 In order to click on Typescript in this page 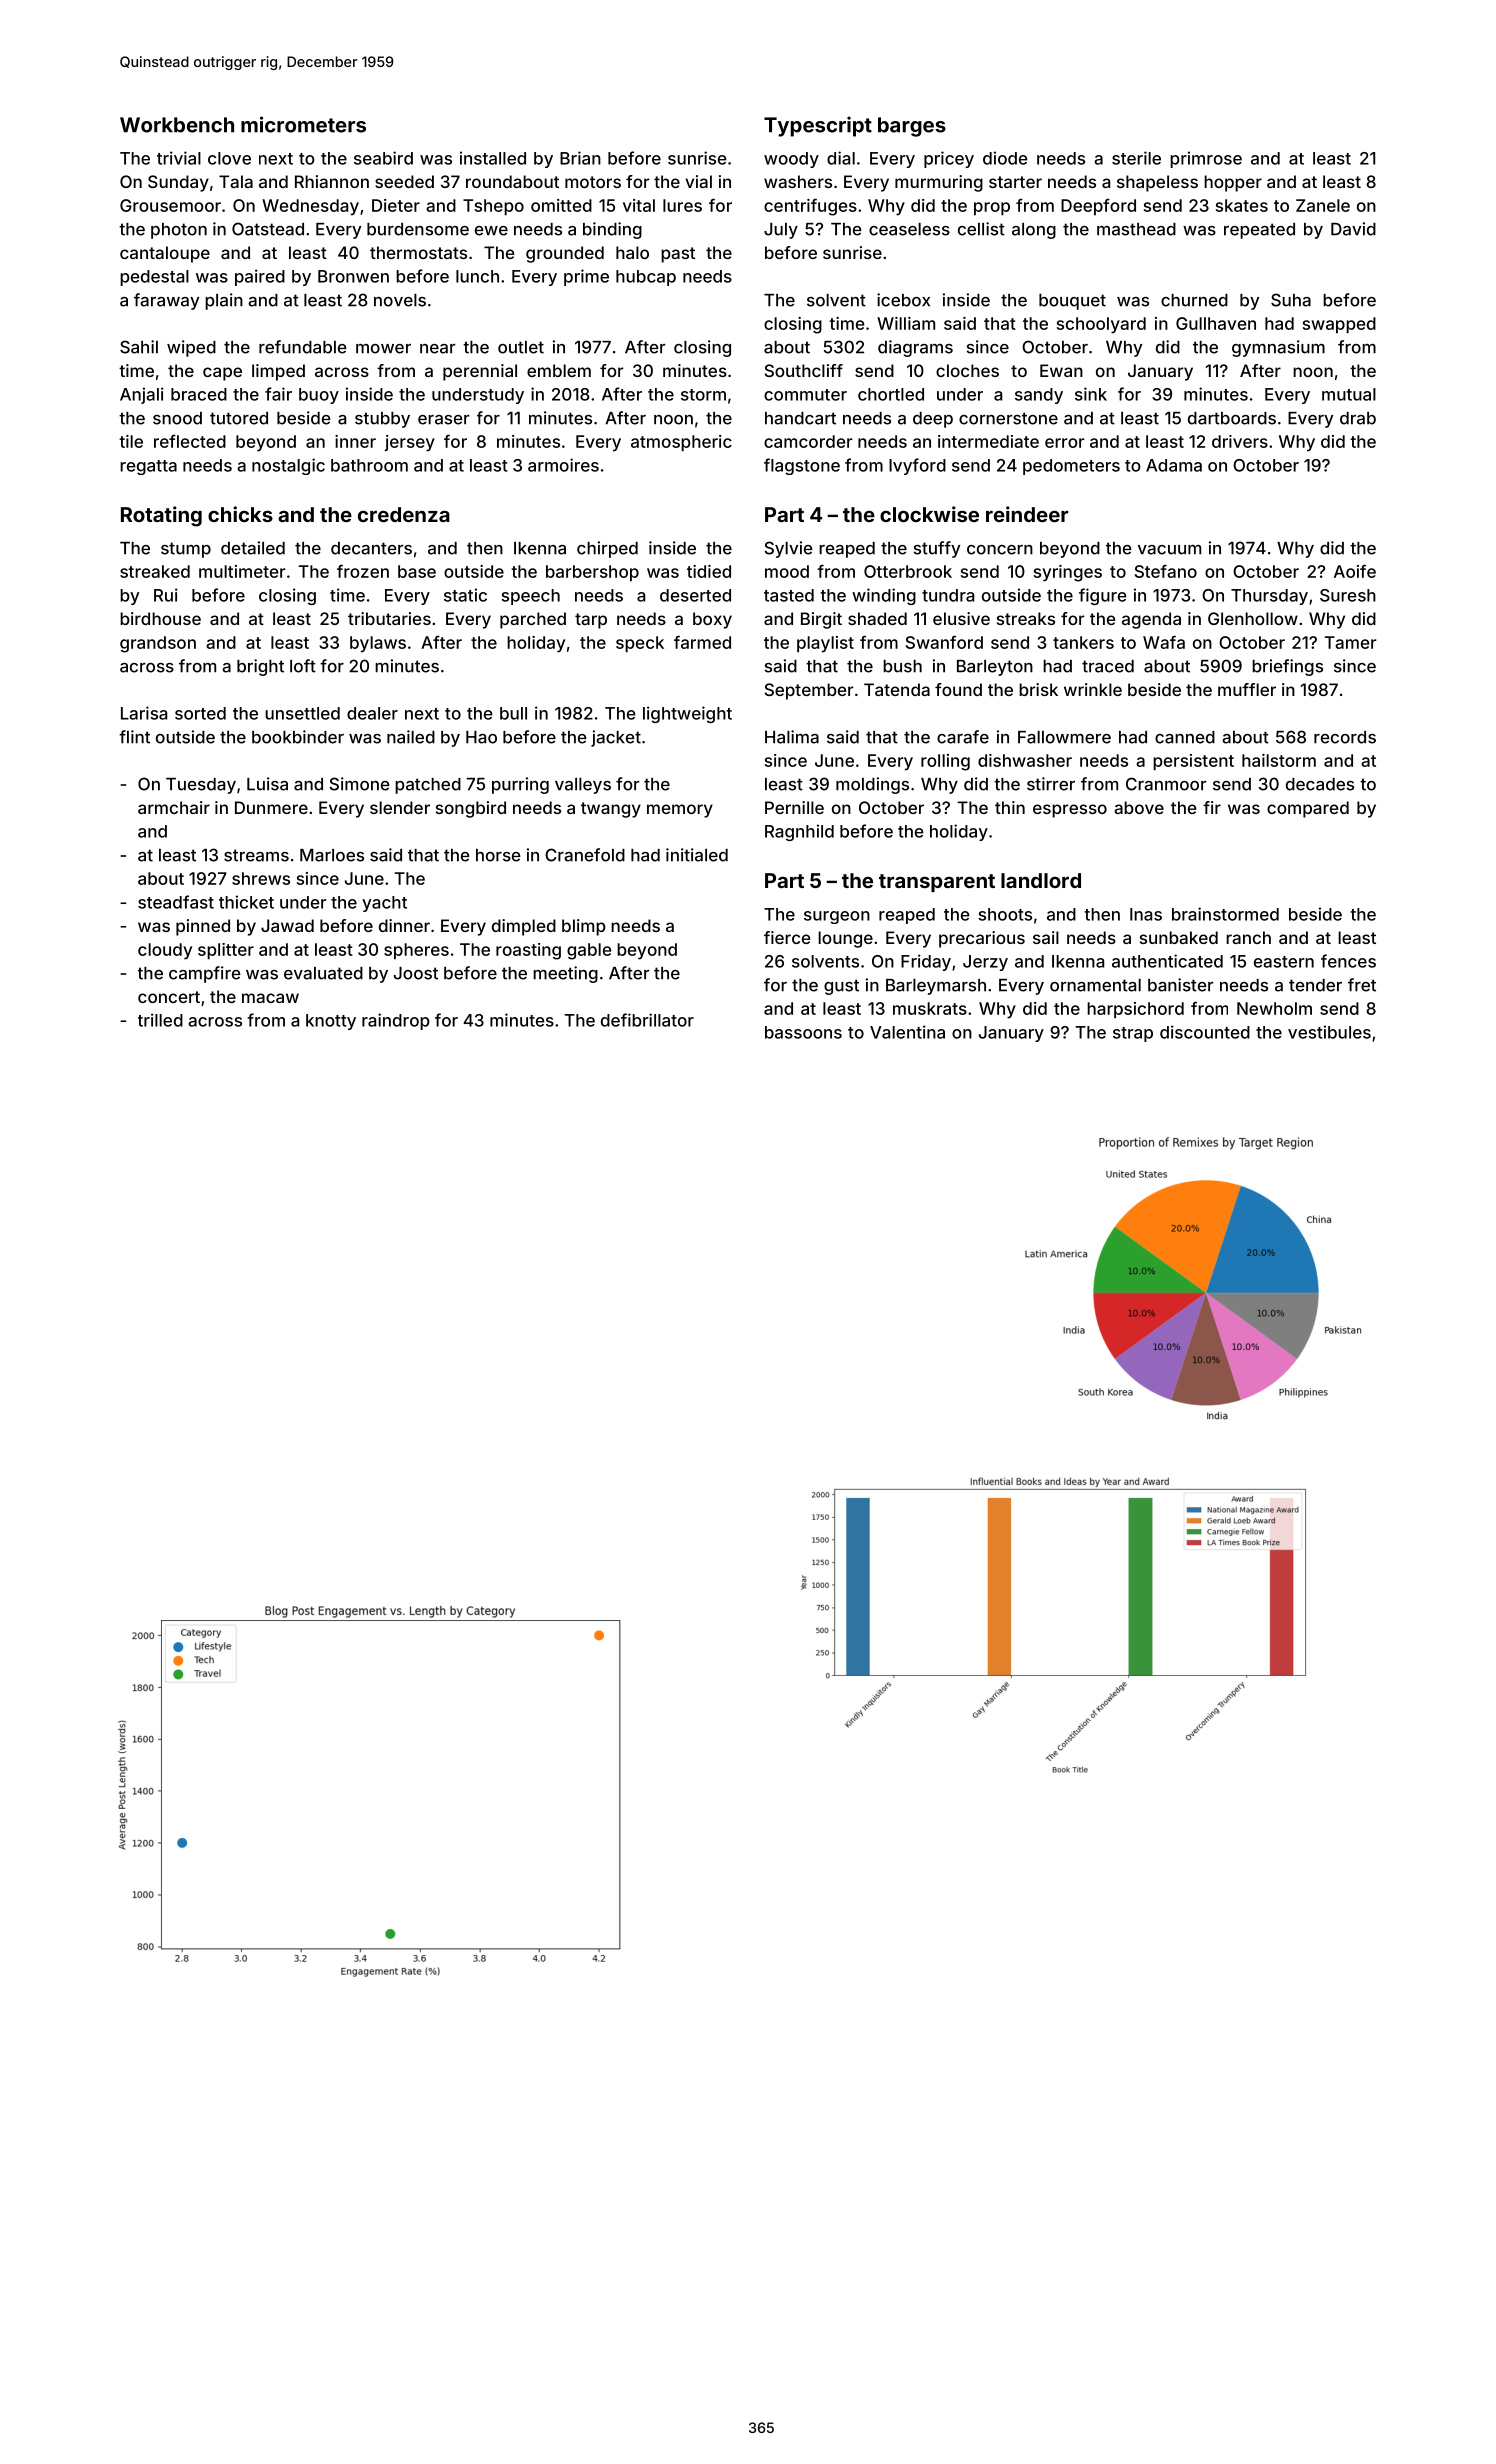, I will do `click(818, 126)`.
